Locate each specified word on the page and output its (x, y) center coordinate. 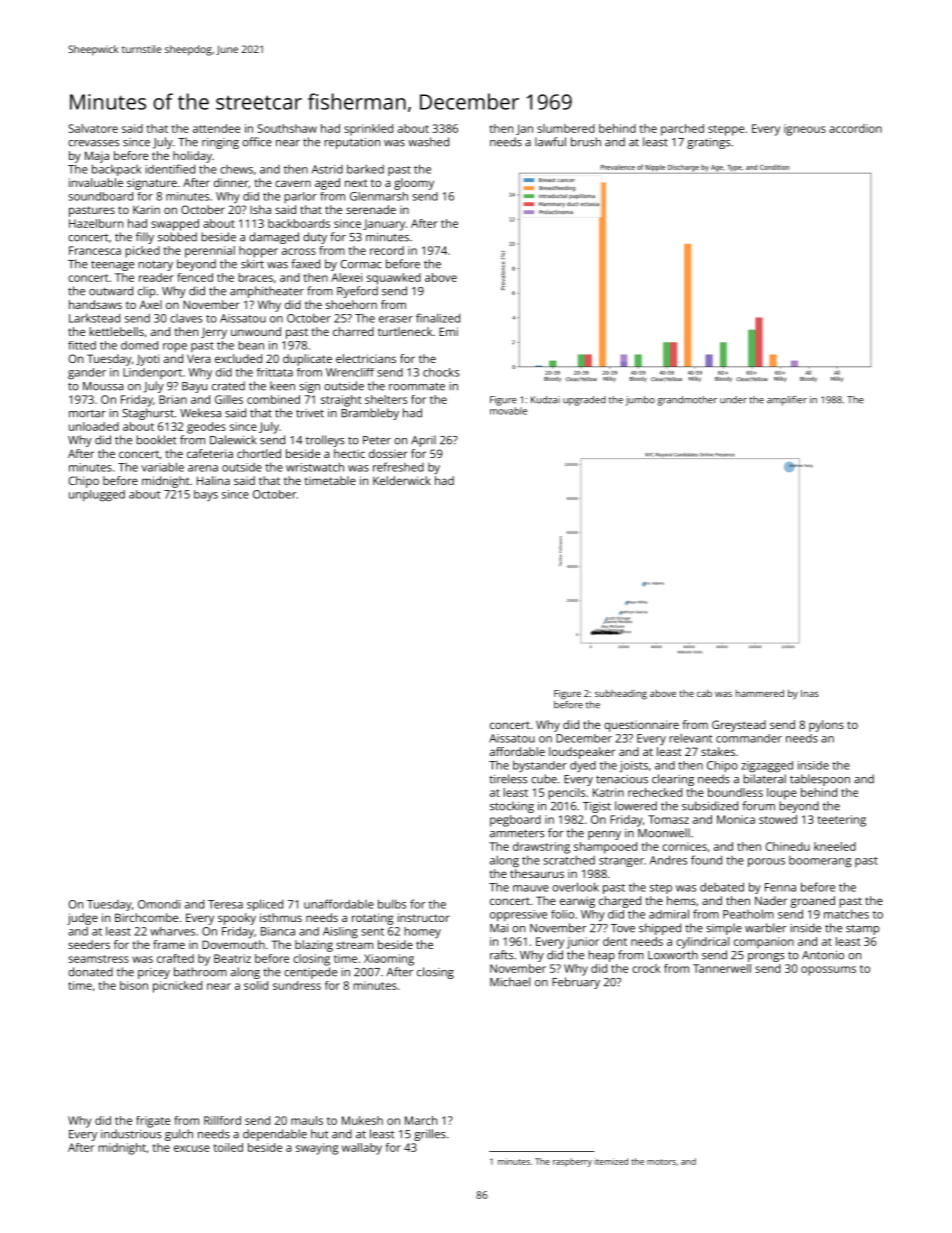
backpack (116, 170)
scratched (569, 860)
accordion (855, 128)
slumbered (566, 128)
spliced (265, 905)
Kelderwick (402, 480)
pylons (826, 726)
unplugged (97, 496)
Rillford (222, 1120)
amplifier (787, 401)
